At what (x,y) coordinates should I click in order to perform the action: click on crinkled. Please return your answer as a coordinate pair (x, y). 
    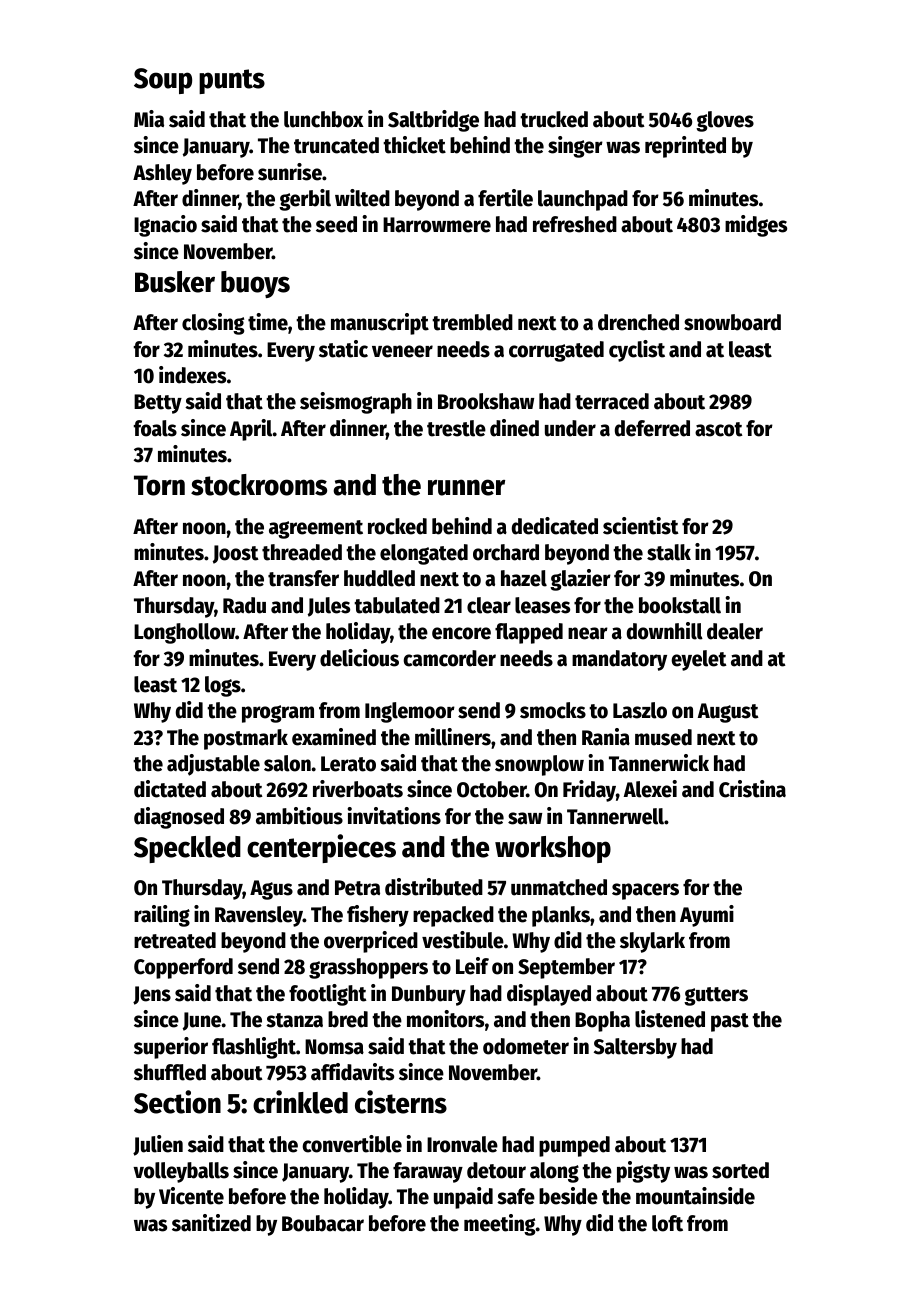
    Looking at the image, I should click on (300, 1102).
